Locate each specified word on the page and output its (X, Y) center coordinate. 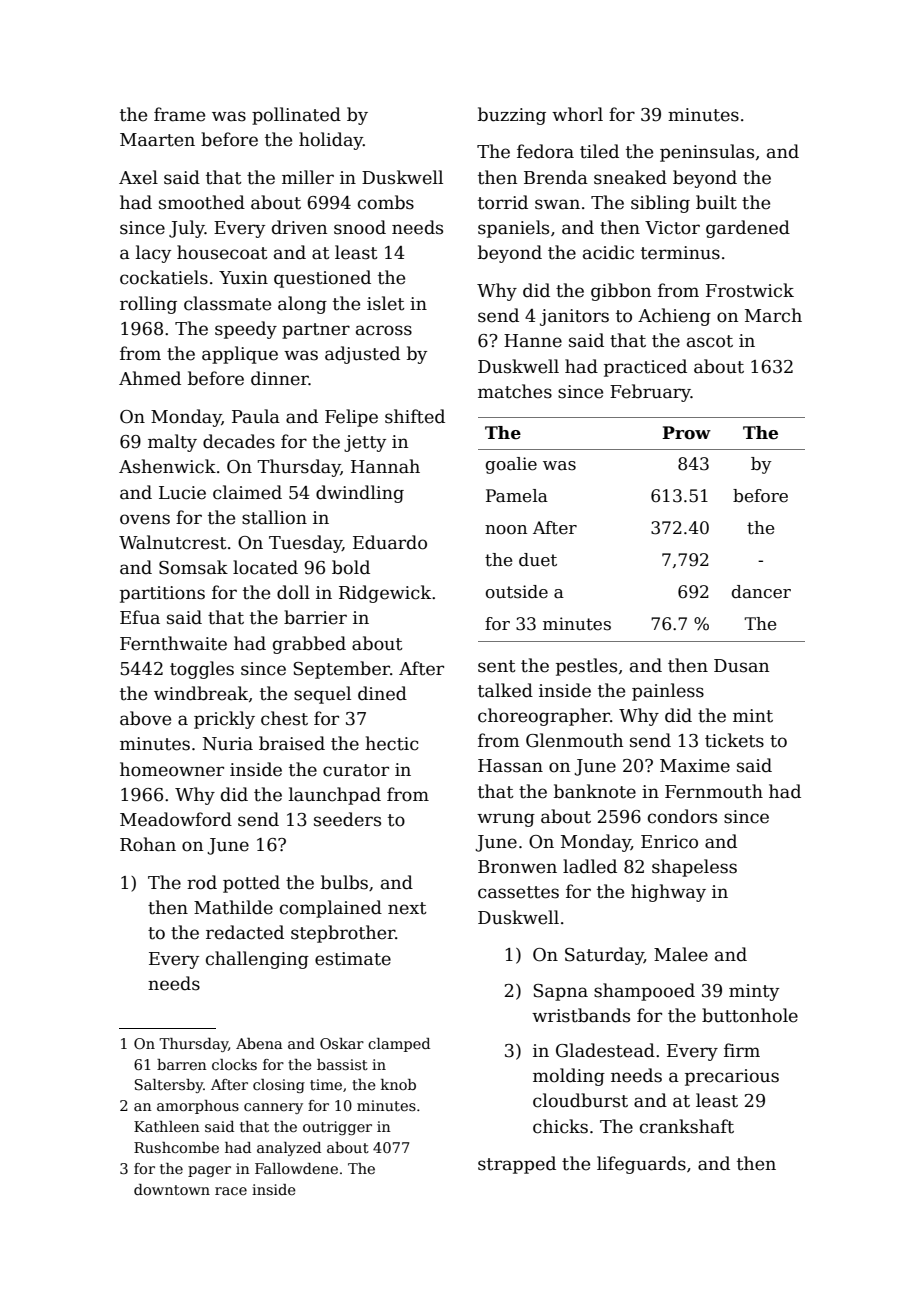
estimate (353, 959)
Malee (681, 954)
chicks (560, 1126)
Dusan (741, 666)
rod (202, 882)
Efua (140, 617)
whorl (577, 114)
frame (179, 114)
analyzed (289, 1149)
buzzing (512, 116)
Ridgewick (385, 594)
